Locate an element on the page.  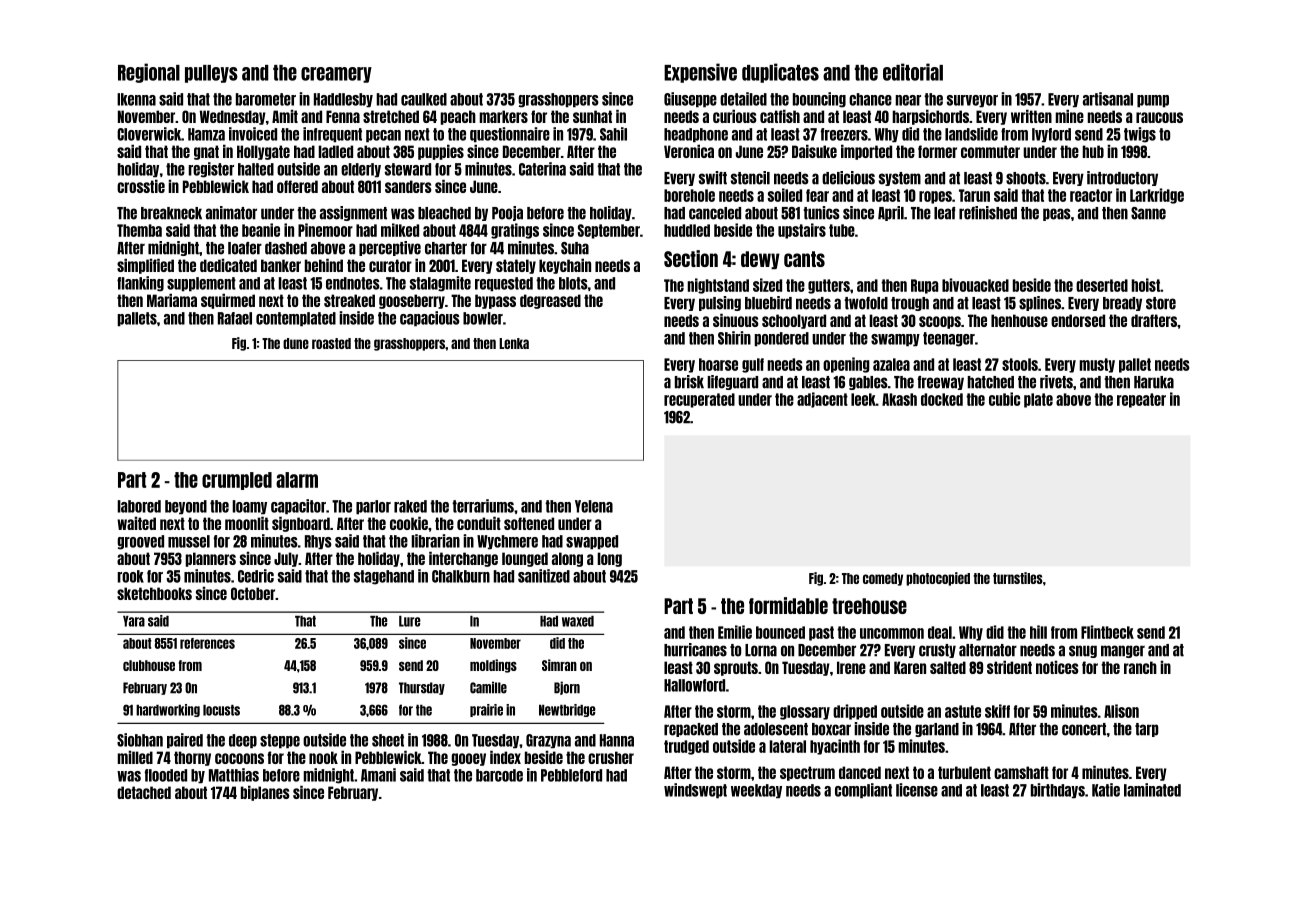
biplanes is located at coordinates (265, 793).
